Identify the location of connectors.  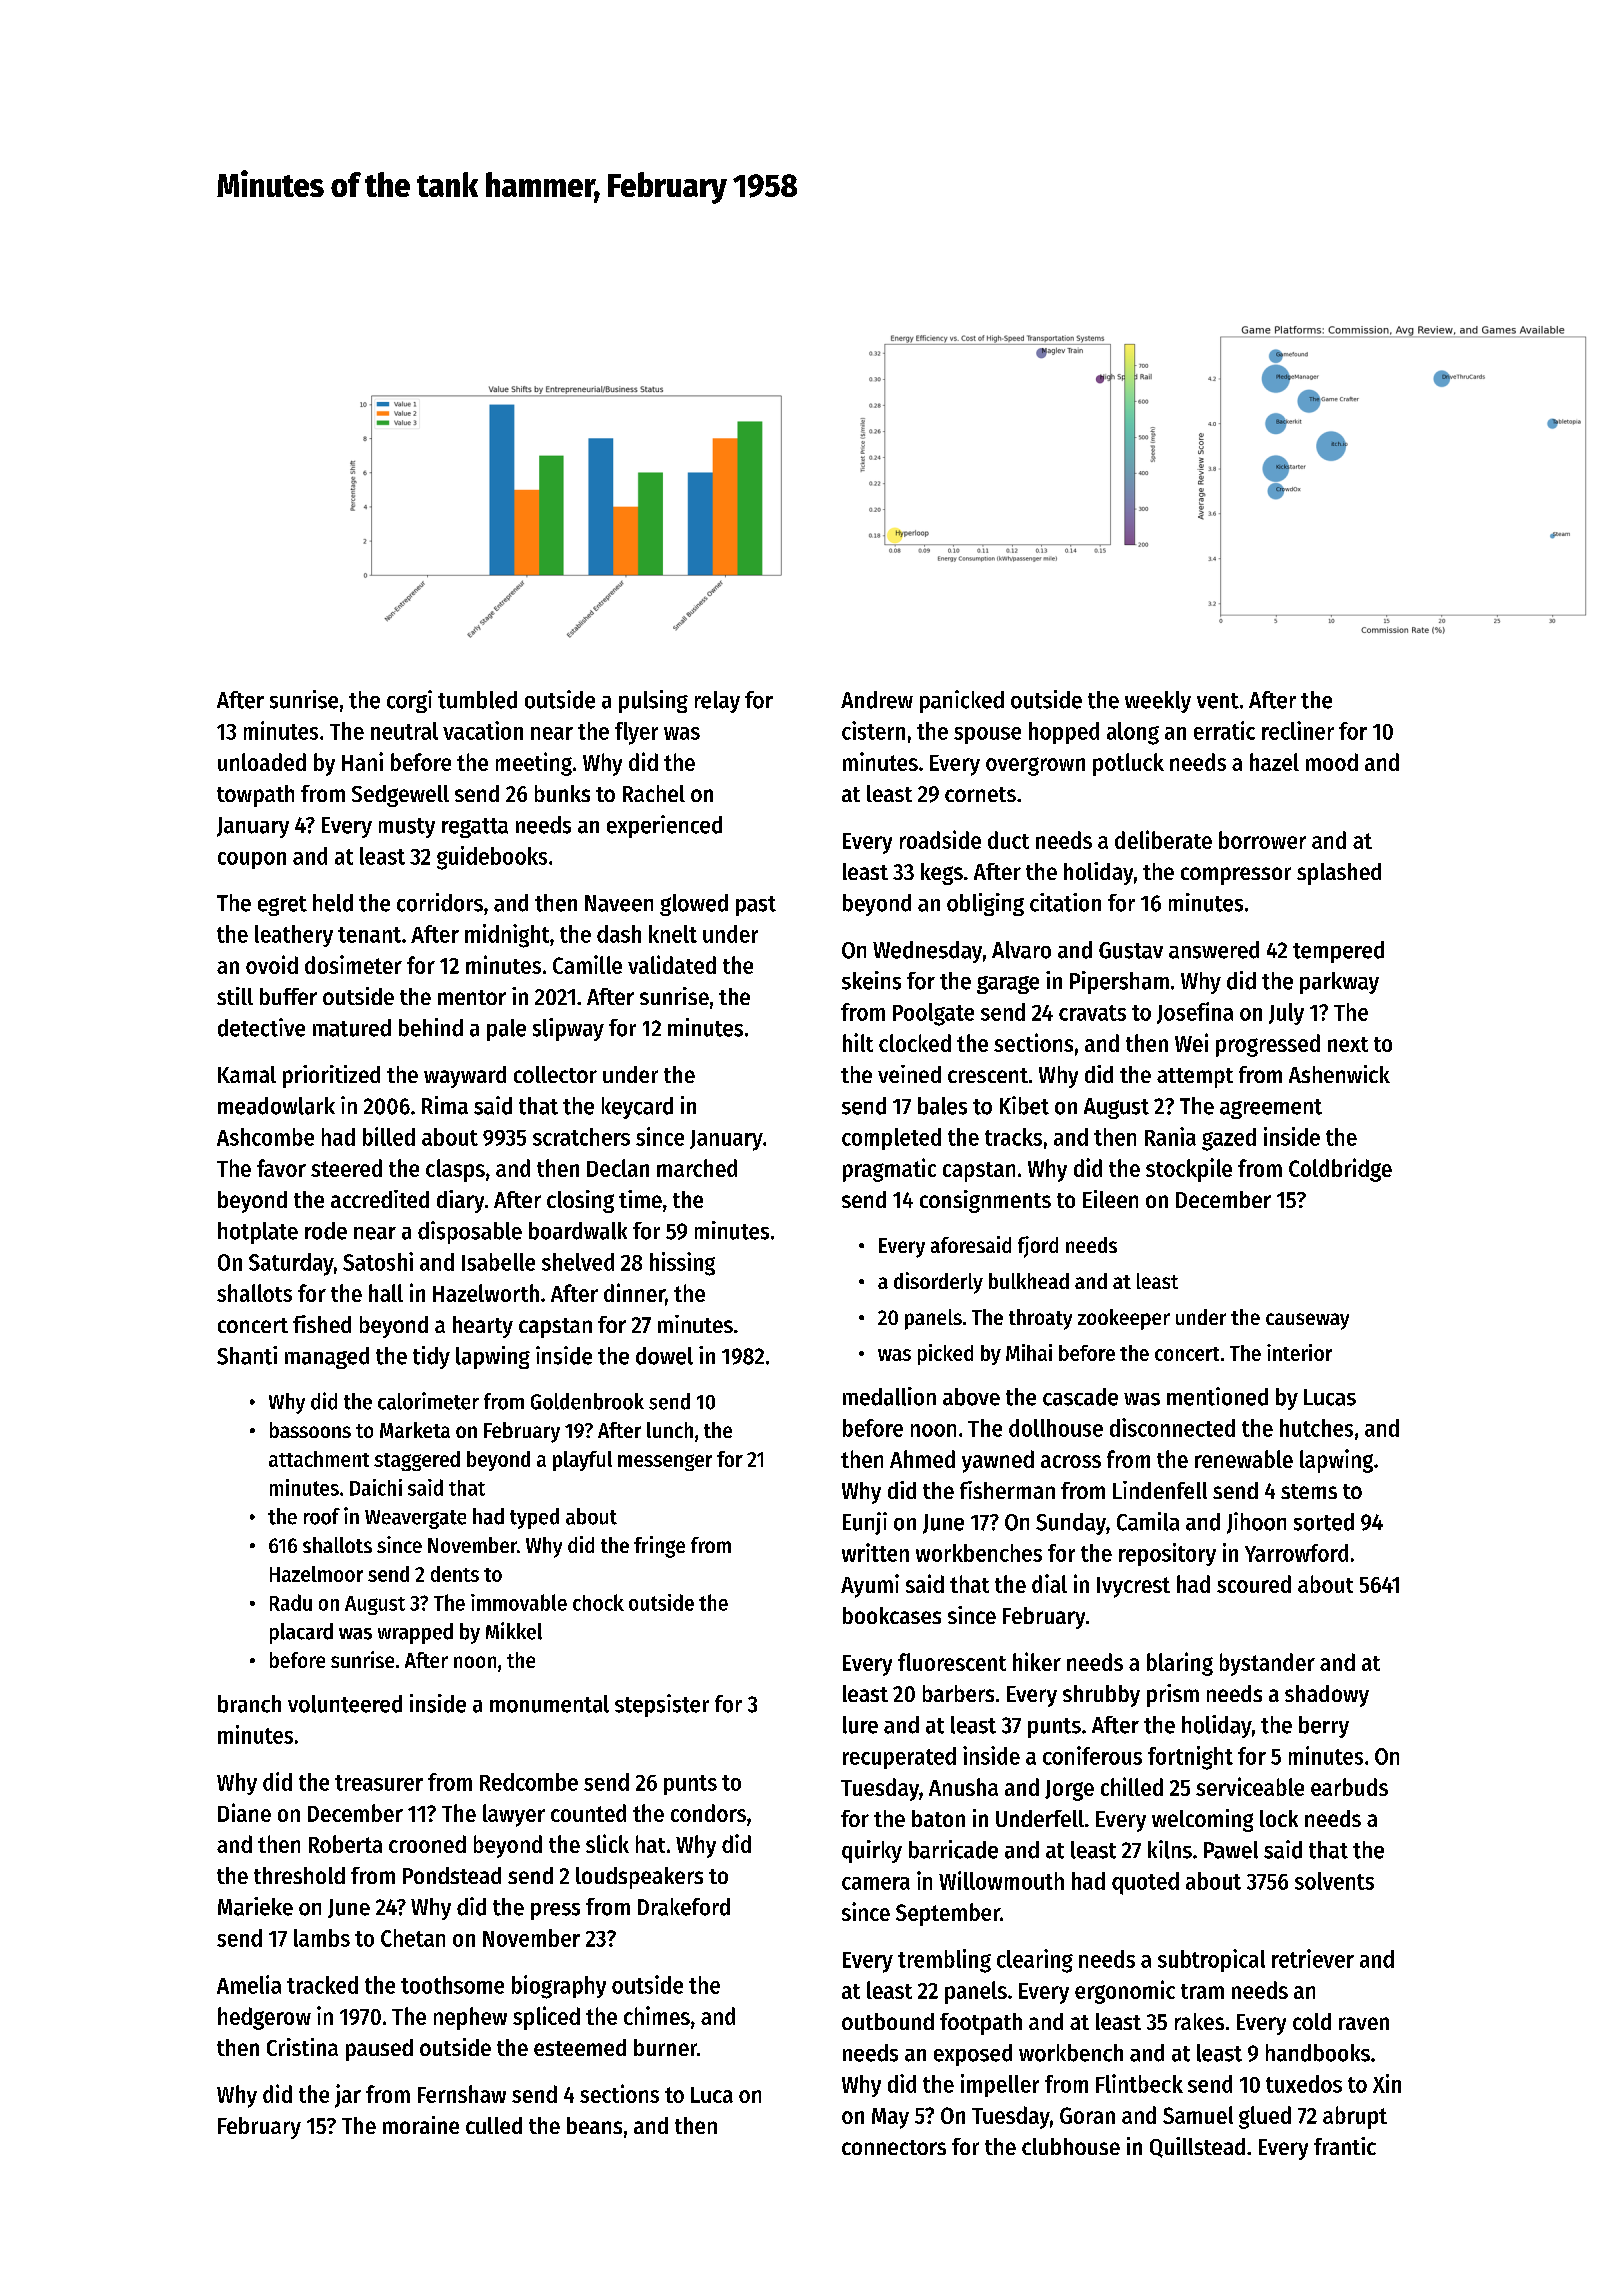
(894, 2147).
